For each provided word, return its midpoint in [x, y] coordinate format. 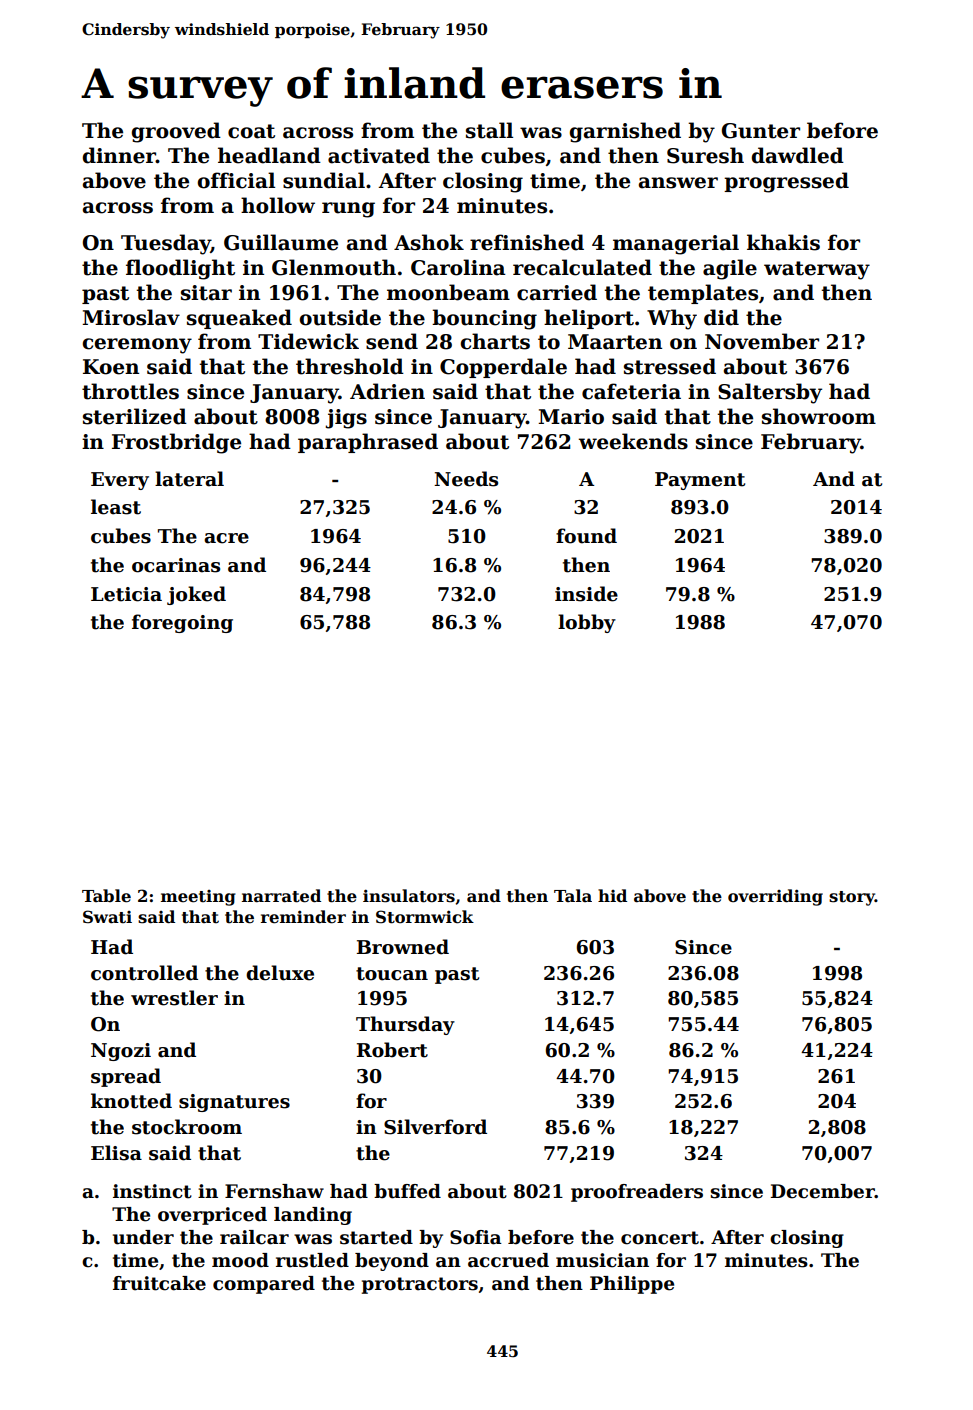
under [143, 1237]
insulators [409, 896]
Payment [700, 481]
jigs [346, 419]
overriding [775, 897]
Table [106, 896]
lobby [587, 623]
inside [586, 594]
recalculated [582, 267]
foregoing [182, 623]
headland [269, 155]
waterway [817, 270]
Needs [466, 479]
